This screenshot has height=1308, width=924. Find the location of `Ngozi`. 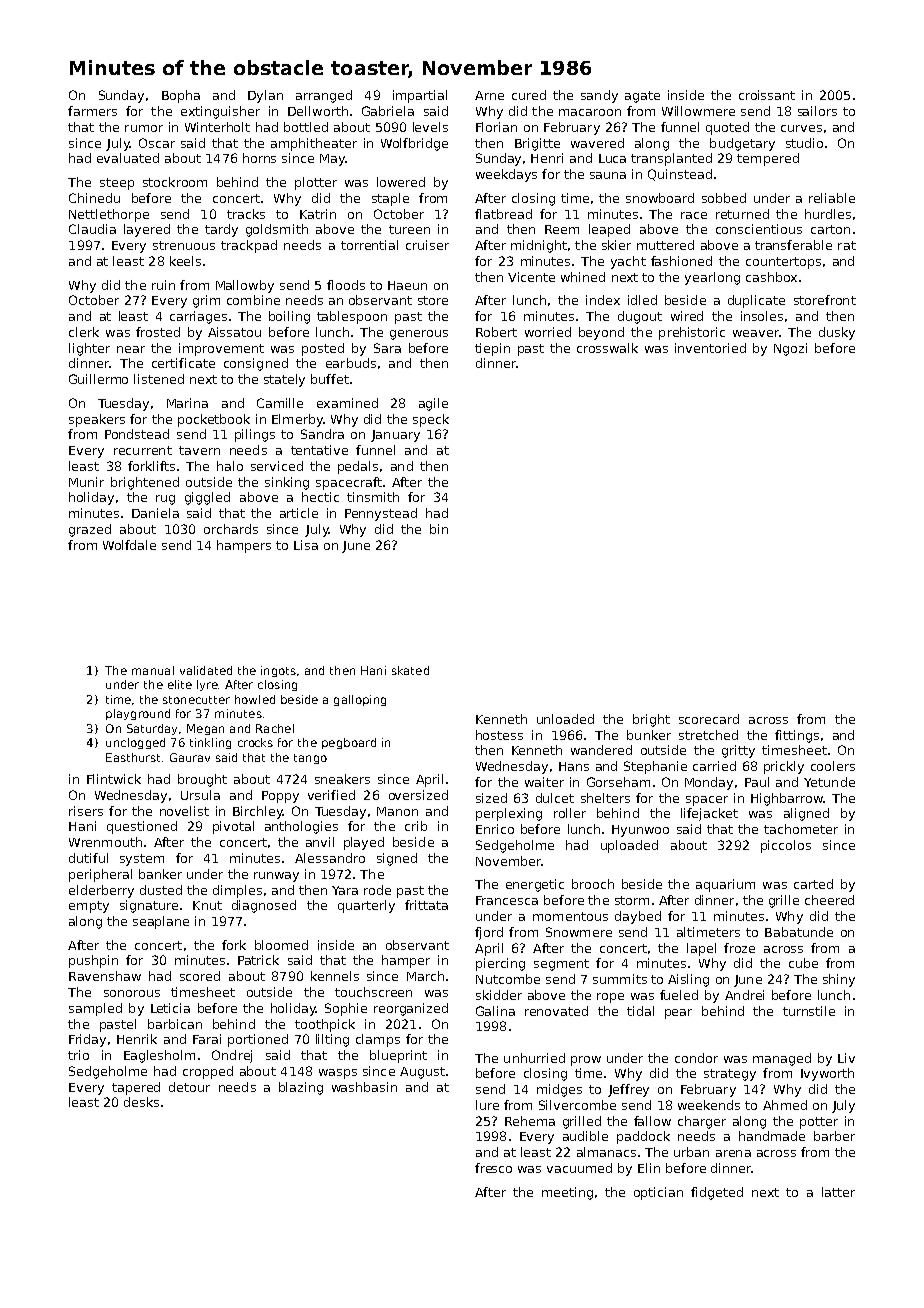

Ngozi is located at coordinates (790, 349).
